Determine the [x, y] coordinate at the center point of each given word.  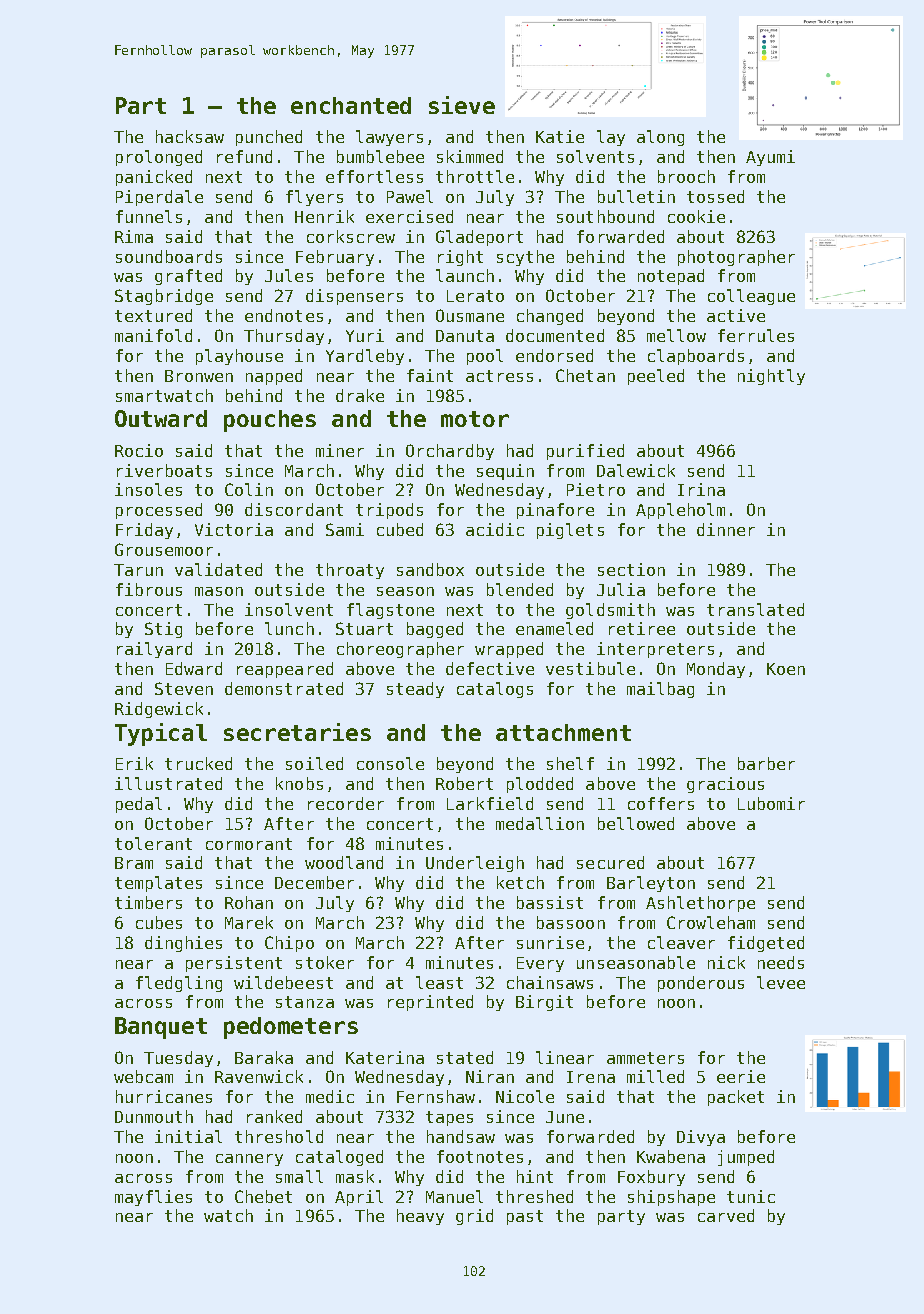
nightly [771, 377]
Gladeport [479, 238]
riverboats [164, 470]
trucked [198, 763]
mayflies [153, 1198]
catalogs [495, 690]
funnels [149, 216]
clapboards [696, 357]
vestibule [590, 668]
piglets [570, 531]
